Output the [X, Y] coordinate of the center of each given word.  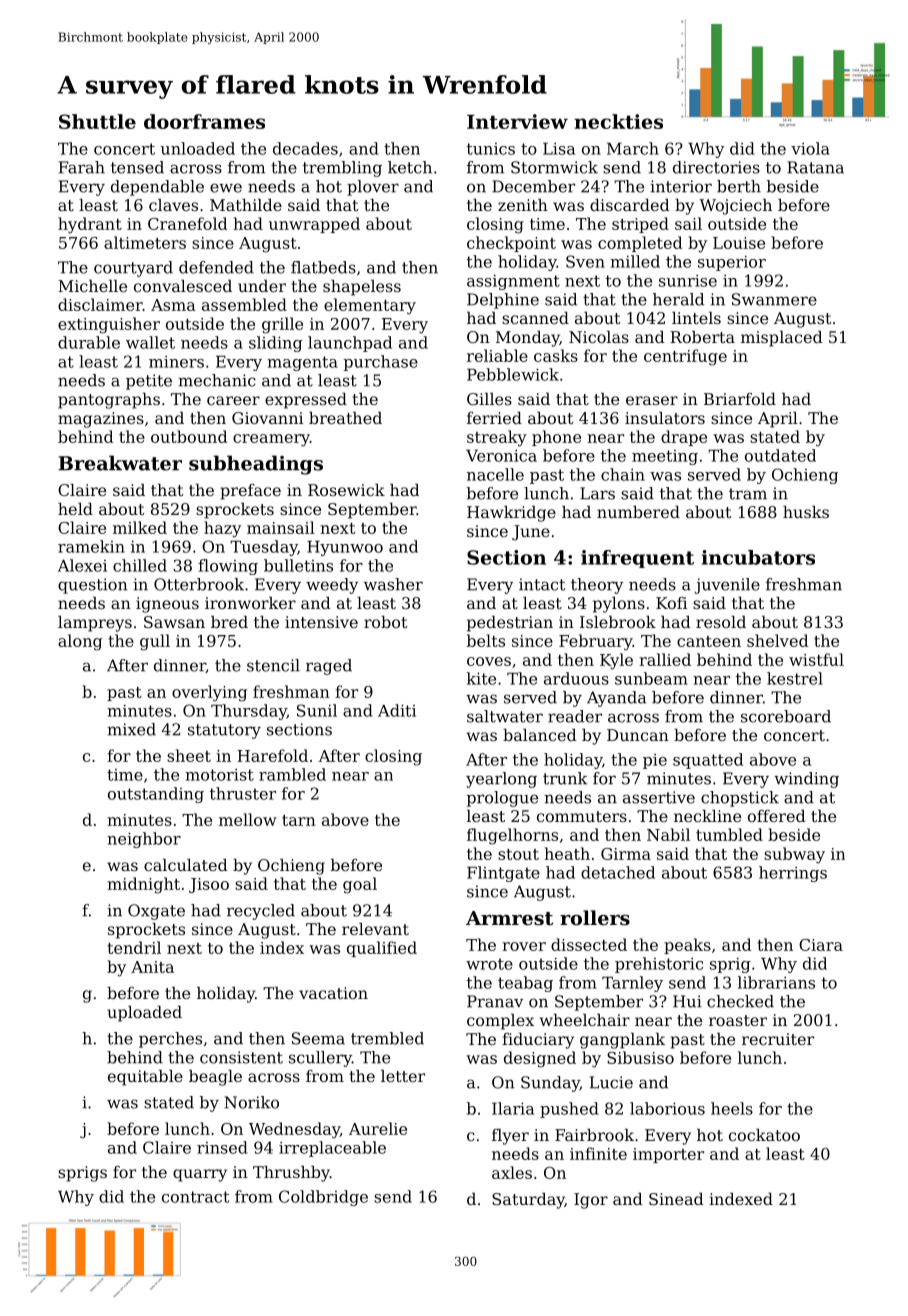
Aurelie [378, 1128]
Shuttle [97, 121]
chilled [140, 565]
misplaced [782, 339]
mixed [131, 729]
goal [360, 885]
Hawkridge [511, 514]
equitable [145, 1078]
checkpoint [511, 244]
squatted [708, 761]
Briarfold [740, 399]
